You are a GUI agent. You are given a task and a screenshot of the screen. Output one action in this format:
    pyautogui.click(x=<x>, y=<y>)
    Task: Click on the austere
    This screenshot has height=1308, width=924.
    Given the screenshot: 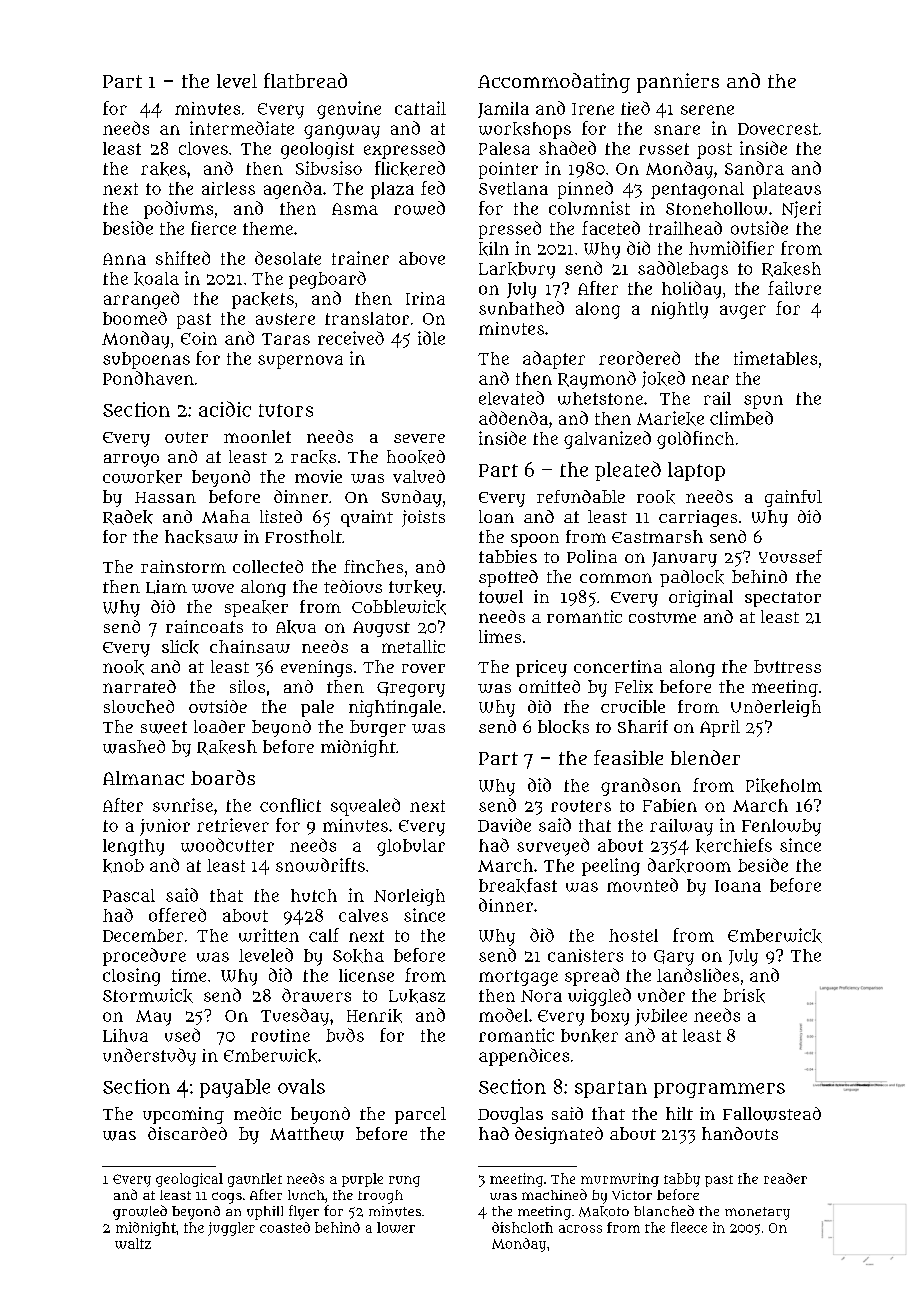 What is the action you would take?
    pyautogui.click(x=285, y=319)
